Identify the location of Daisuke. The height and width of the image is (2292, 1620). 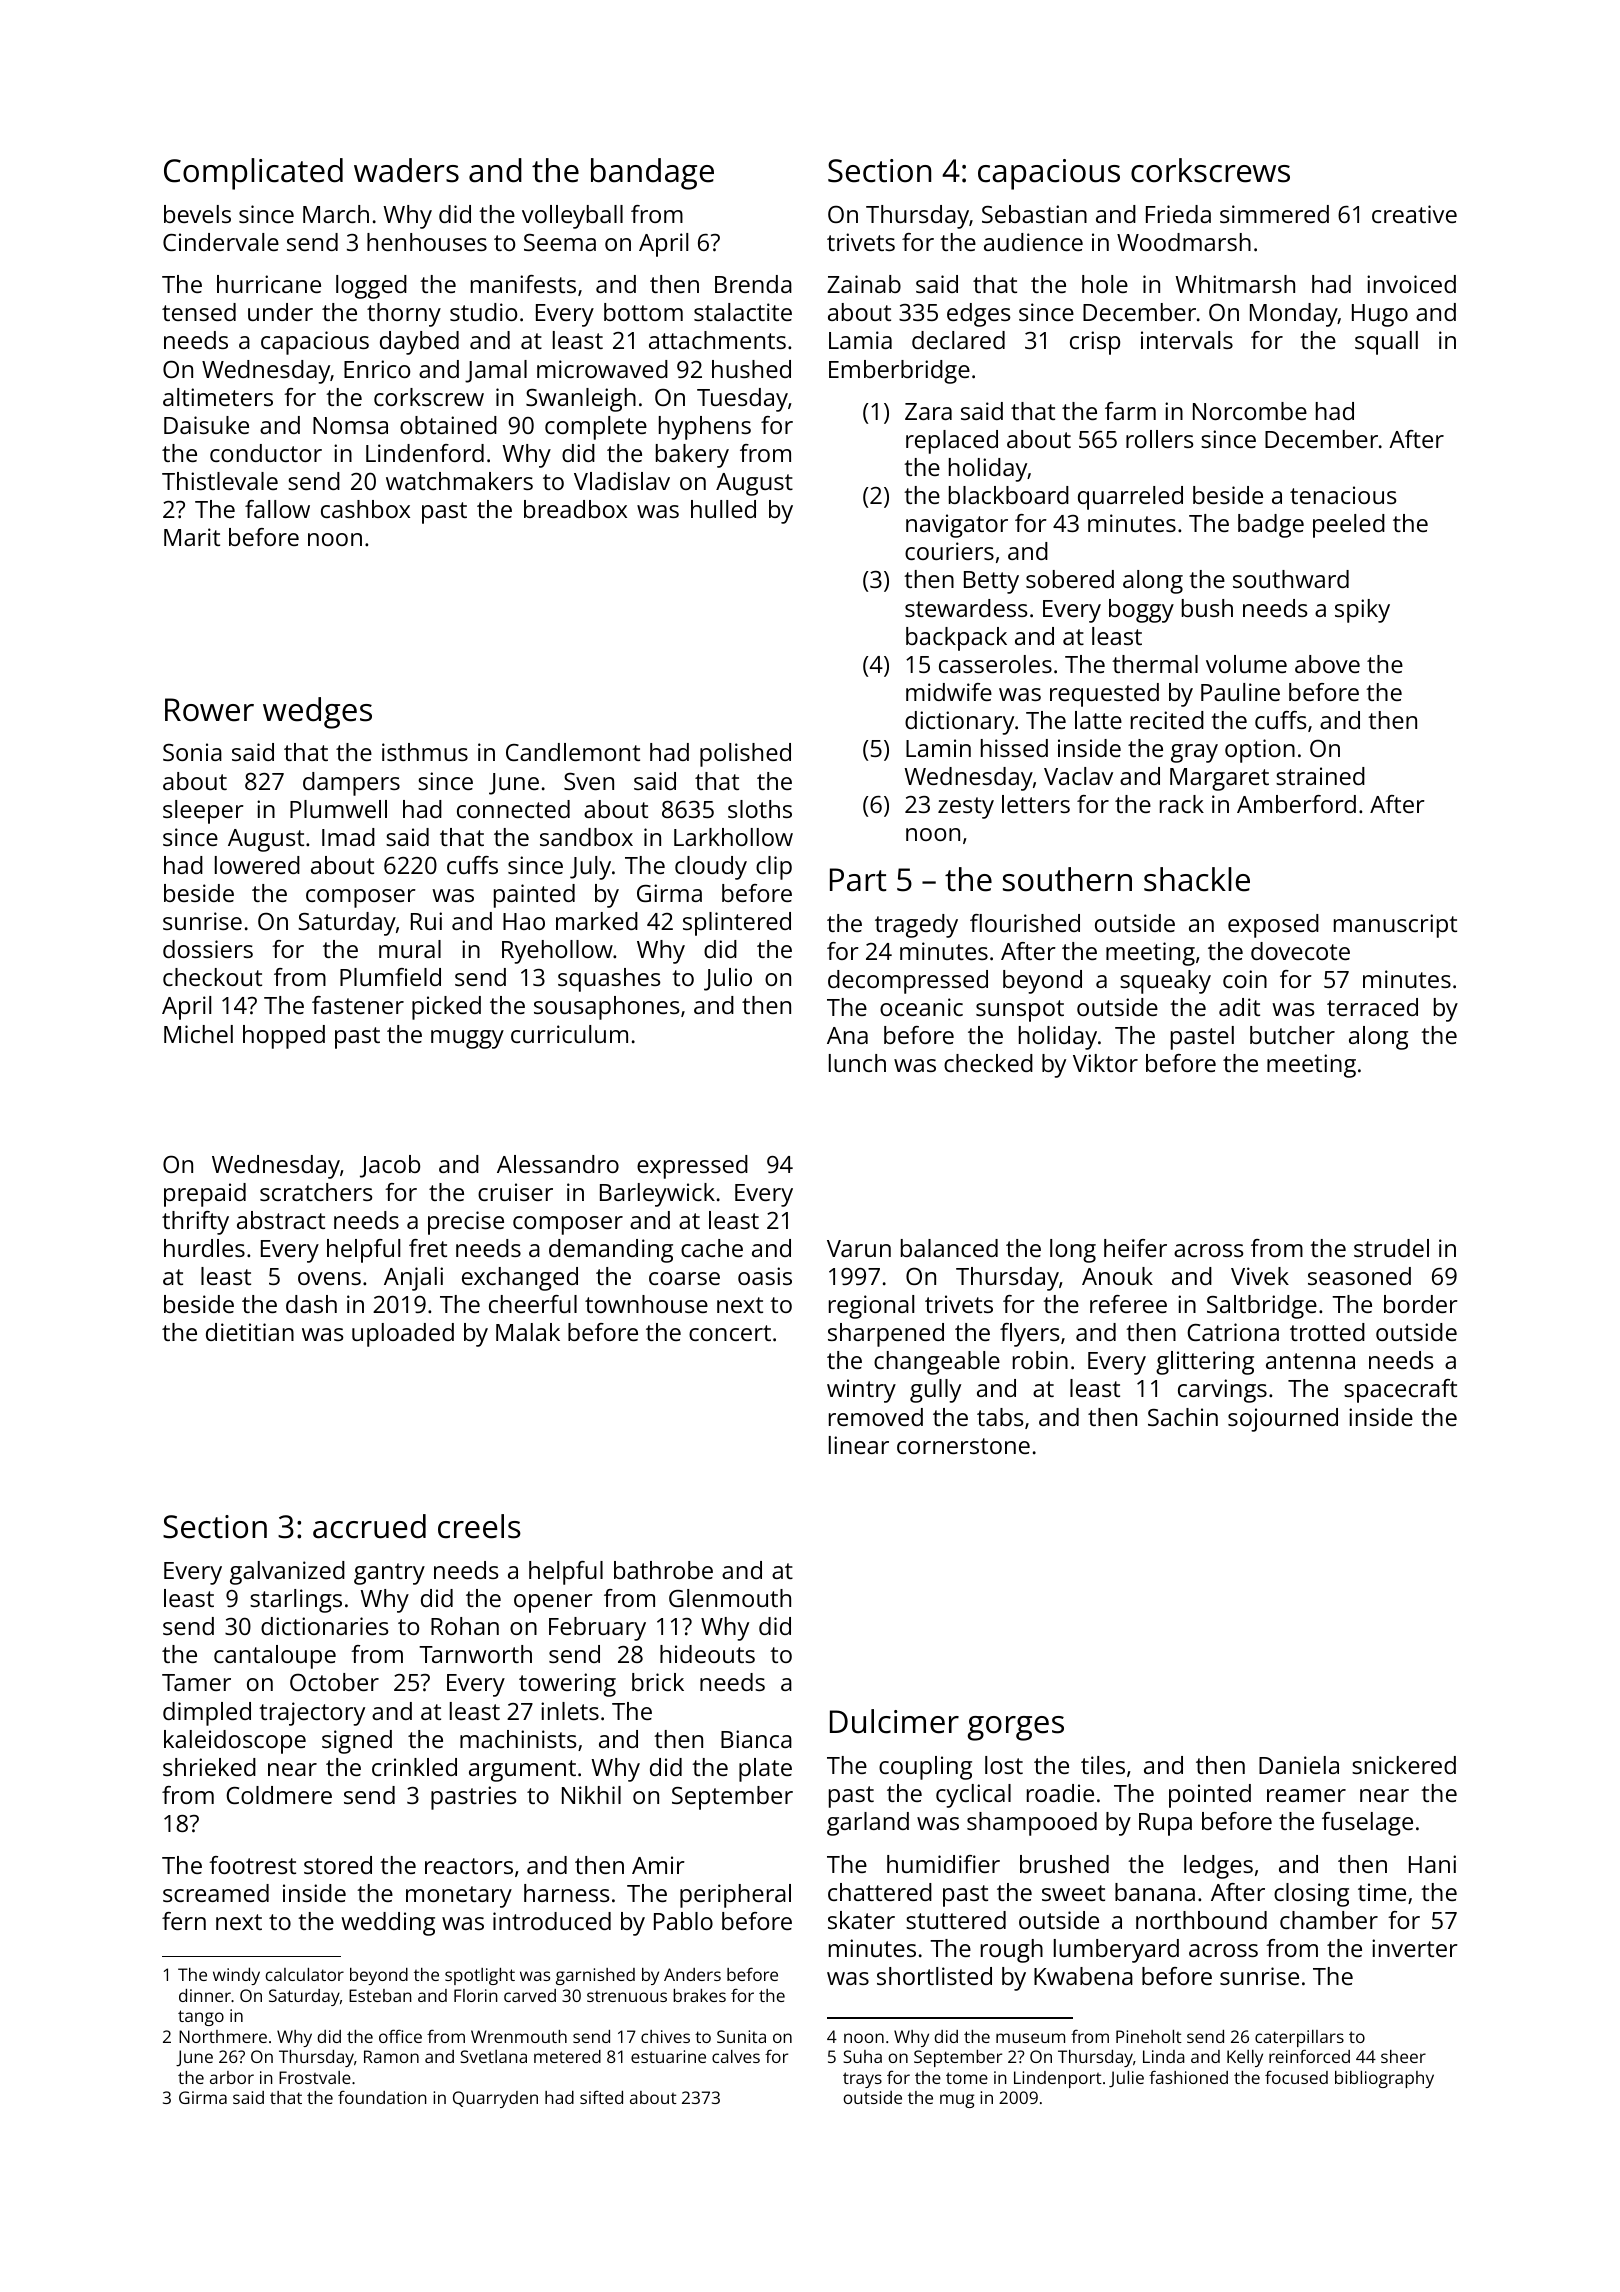
(206, 425).
